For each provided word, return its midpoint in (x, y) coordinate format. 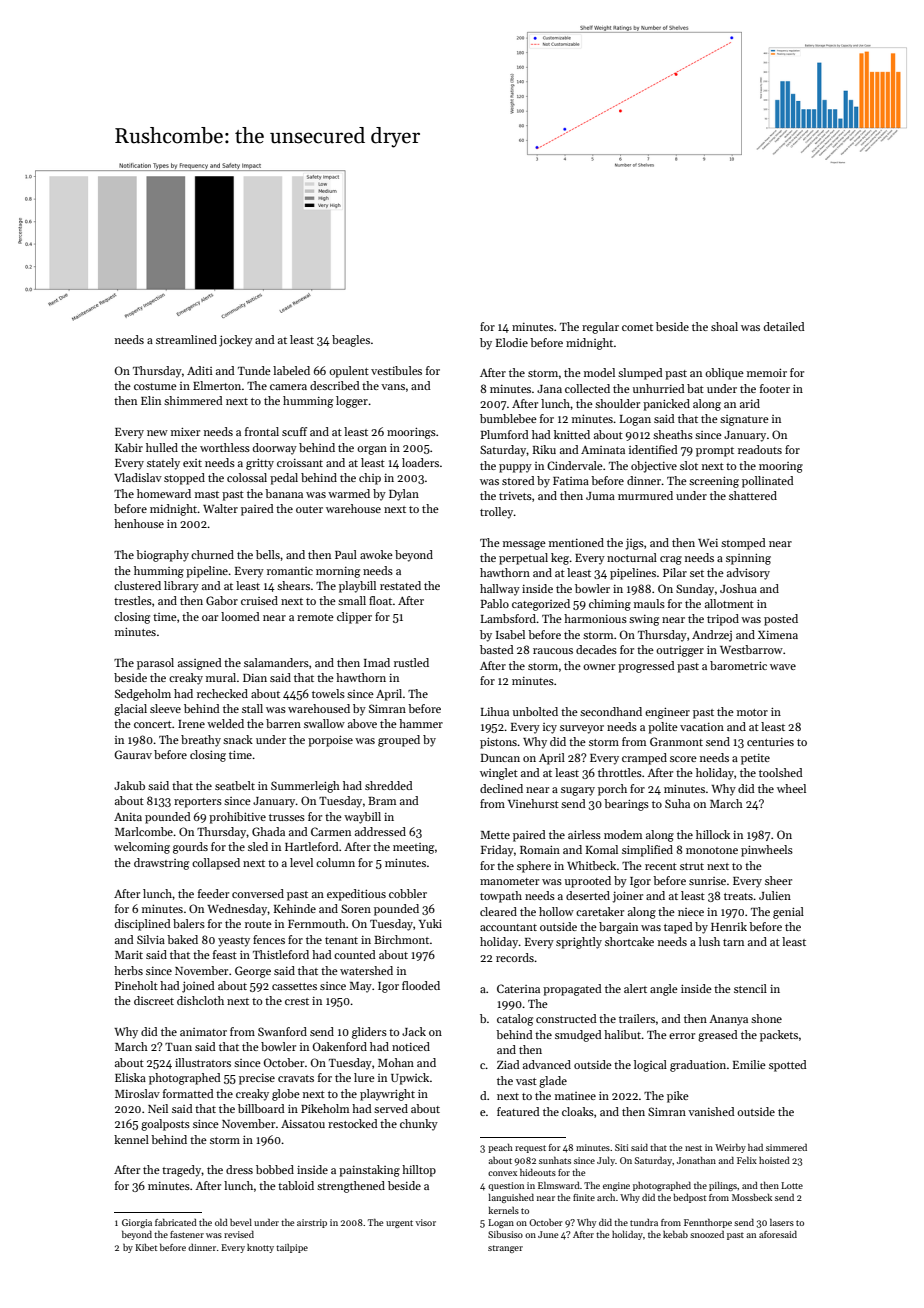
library (181, 587)
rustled (411, 662)
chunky (419, 1125)
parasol (155, 664)
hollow (556, 911)
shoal (724, 326)
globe (286, 1095)
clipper (354, 618)
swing (644, 620)
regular (600, 328)
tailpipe (292, 1248)
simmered (786, 1147)
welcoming (142, 848)
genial (788, 913)
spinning (748, 559)
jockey (236, 341)
